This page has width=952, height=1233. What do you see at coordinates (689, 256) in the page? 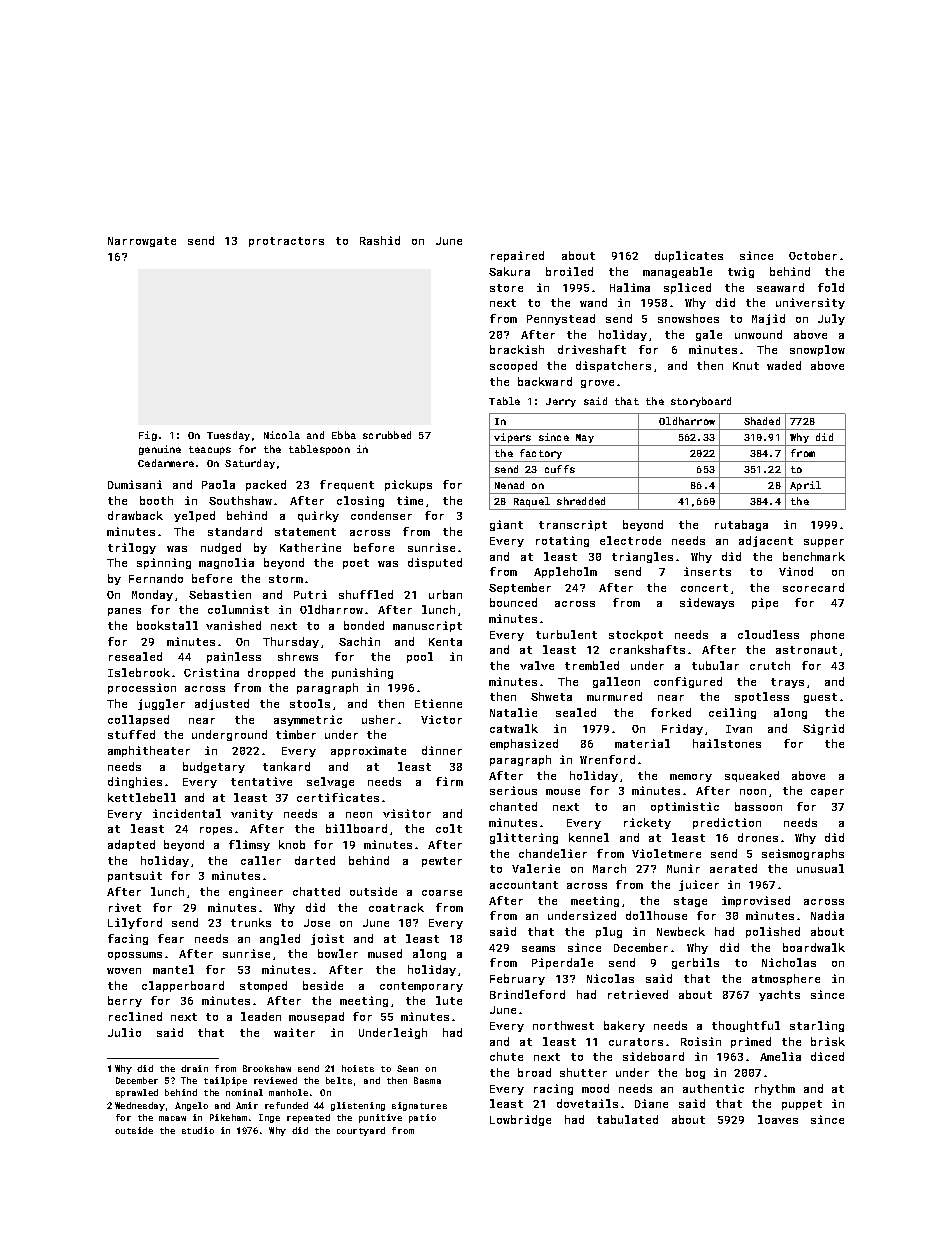
I see `duplicates` at bounding box center [689, 256].
